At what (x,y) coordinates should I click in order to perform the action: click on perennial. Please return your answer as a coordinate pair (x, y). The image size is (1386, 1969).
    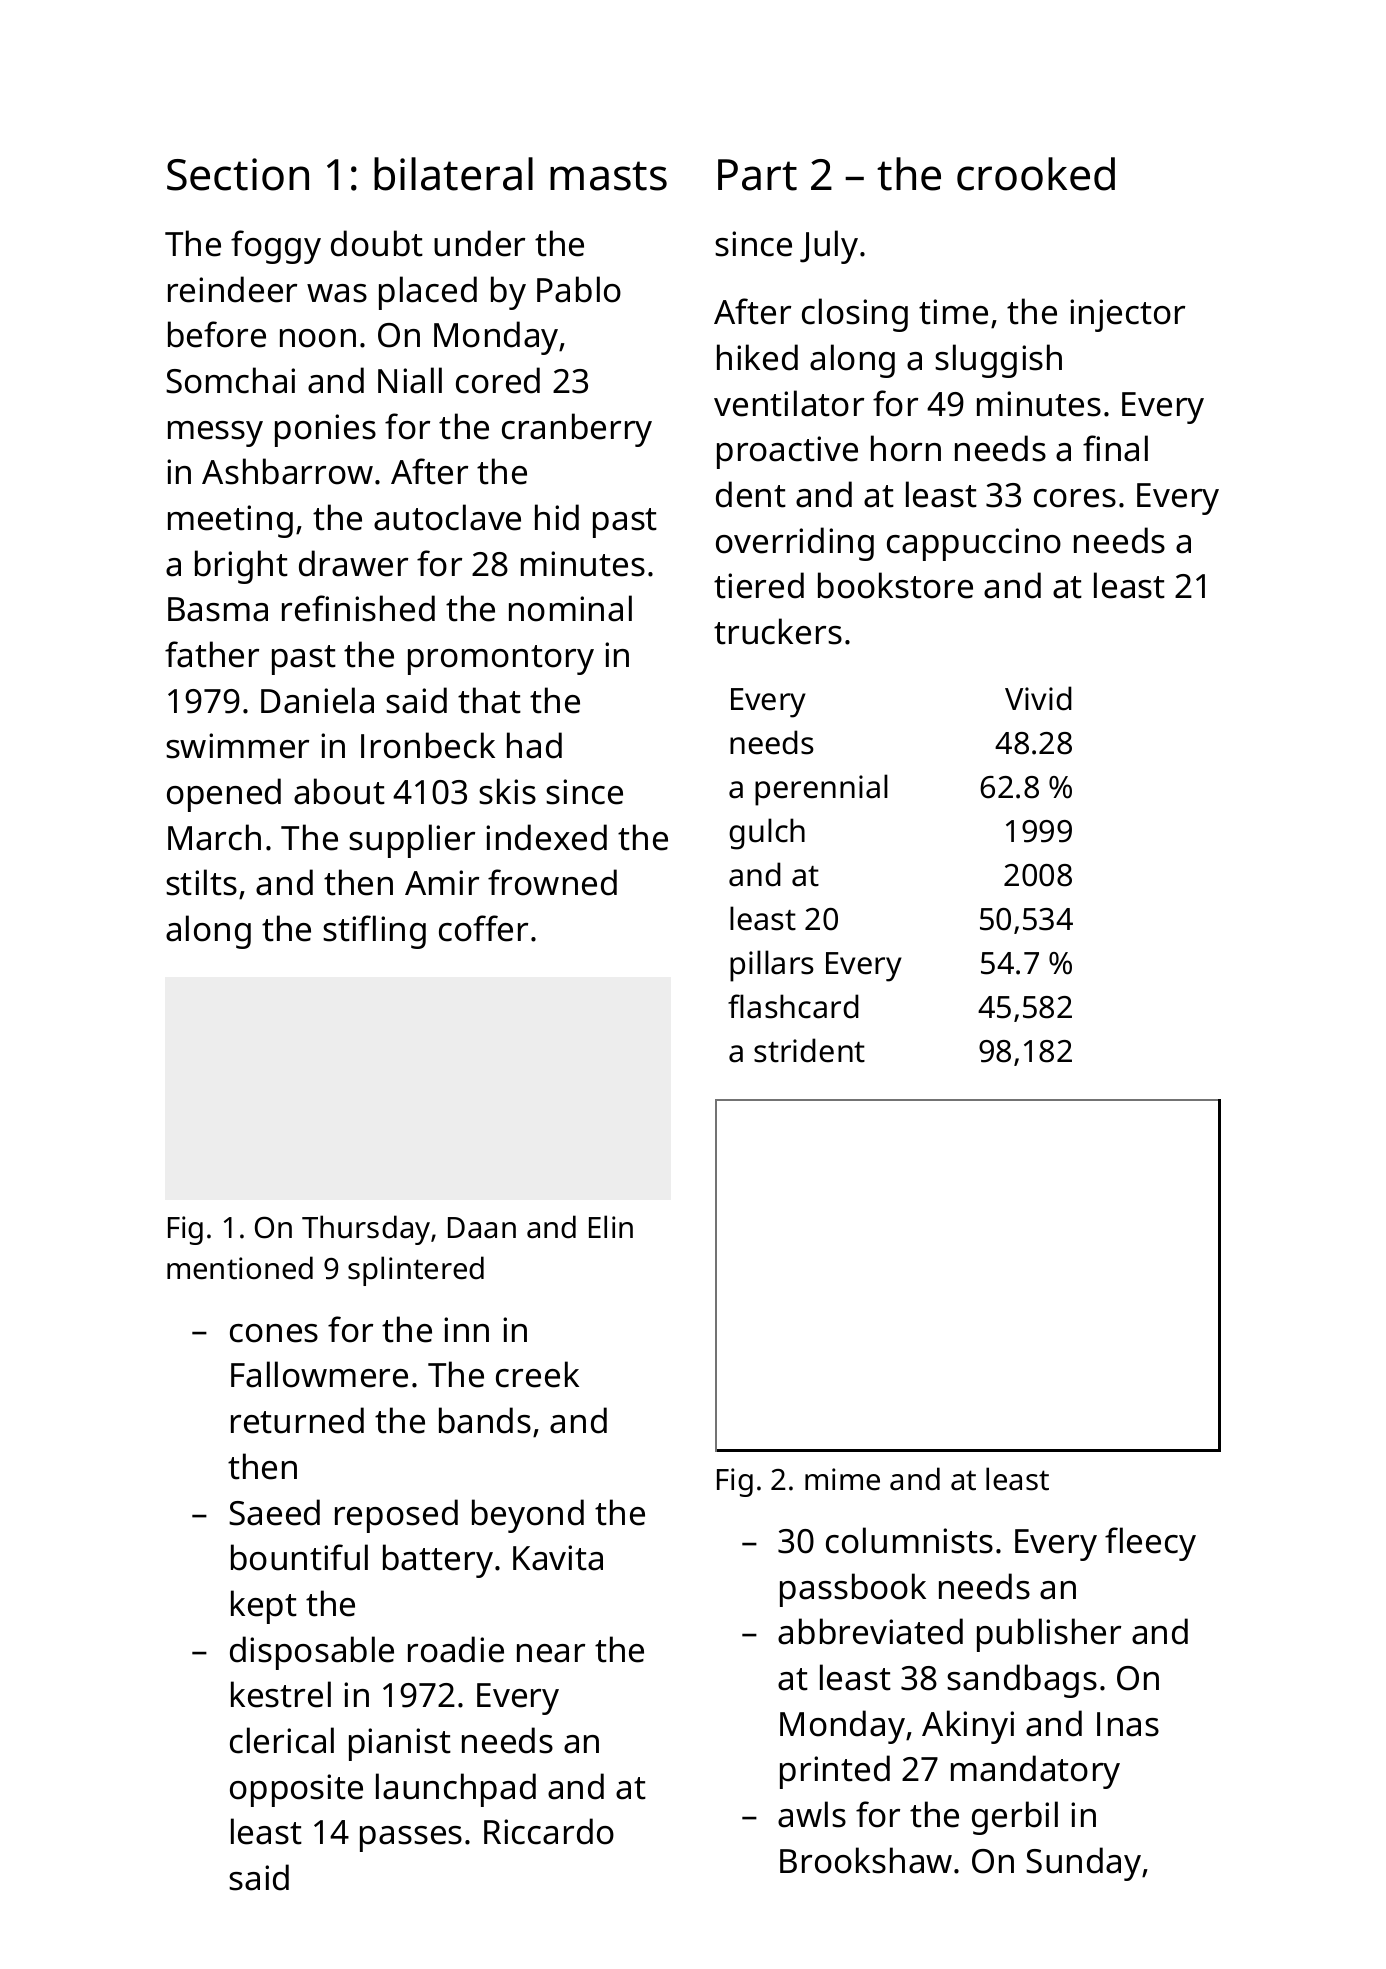
    Looking at the image, I should click on (821, 790).
